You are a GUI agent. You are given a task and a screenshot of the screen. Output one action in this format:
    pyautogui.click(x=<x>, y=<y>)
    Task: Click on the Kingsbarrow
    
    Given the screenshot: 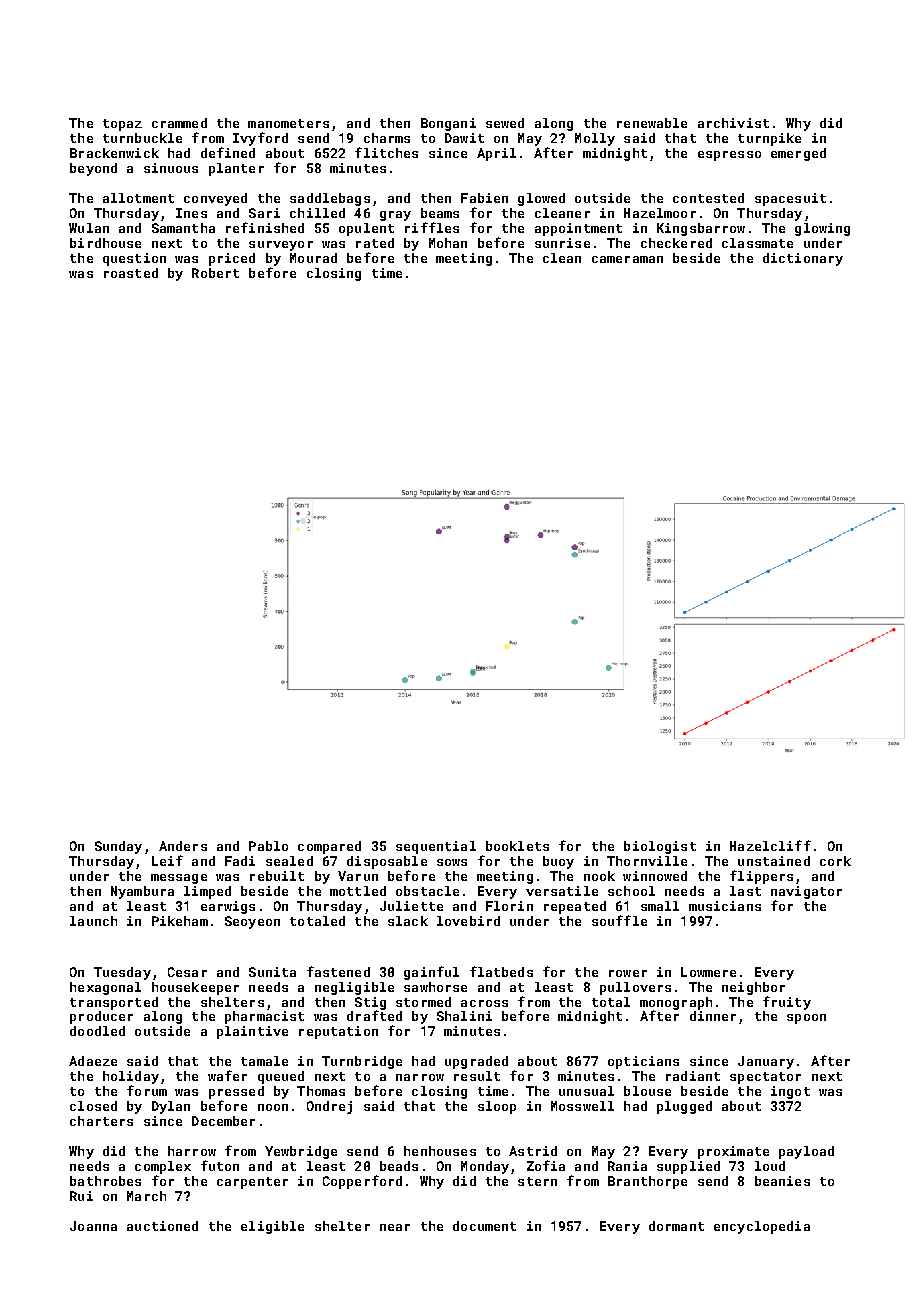 What is the action you would take?
    pyautogui.click(x=701, y=229)
